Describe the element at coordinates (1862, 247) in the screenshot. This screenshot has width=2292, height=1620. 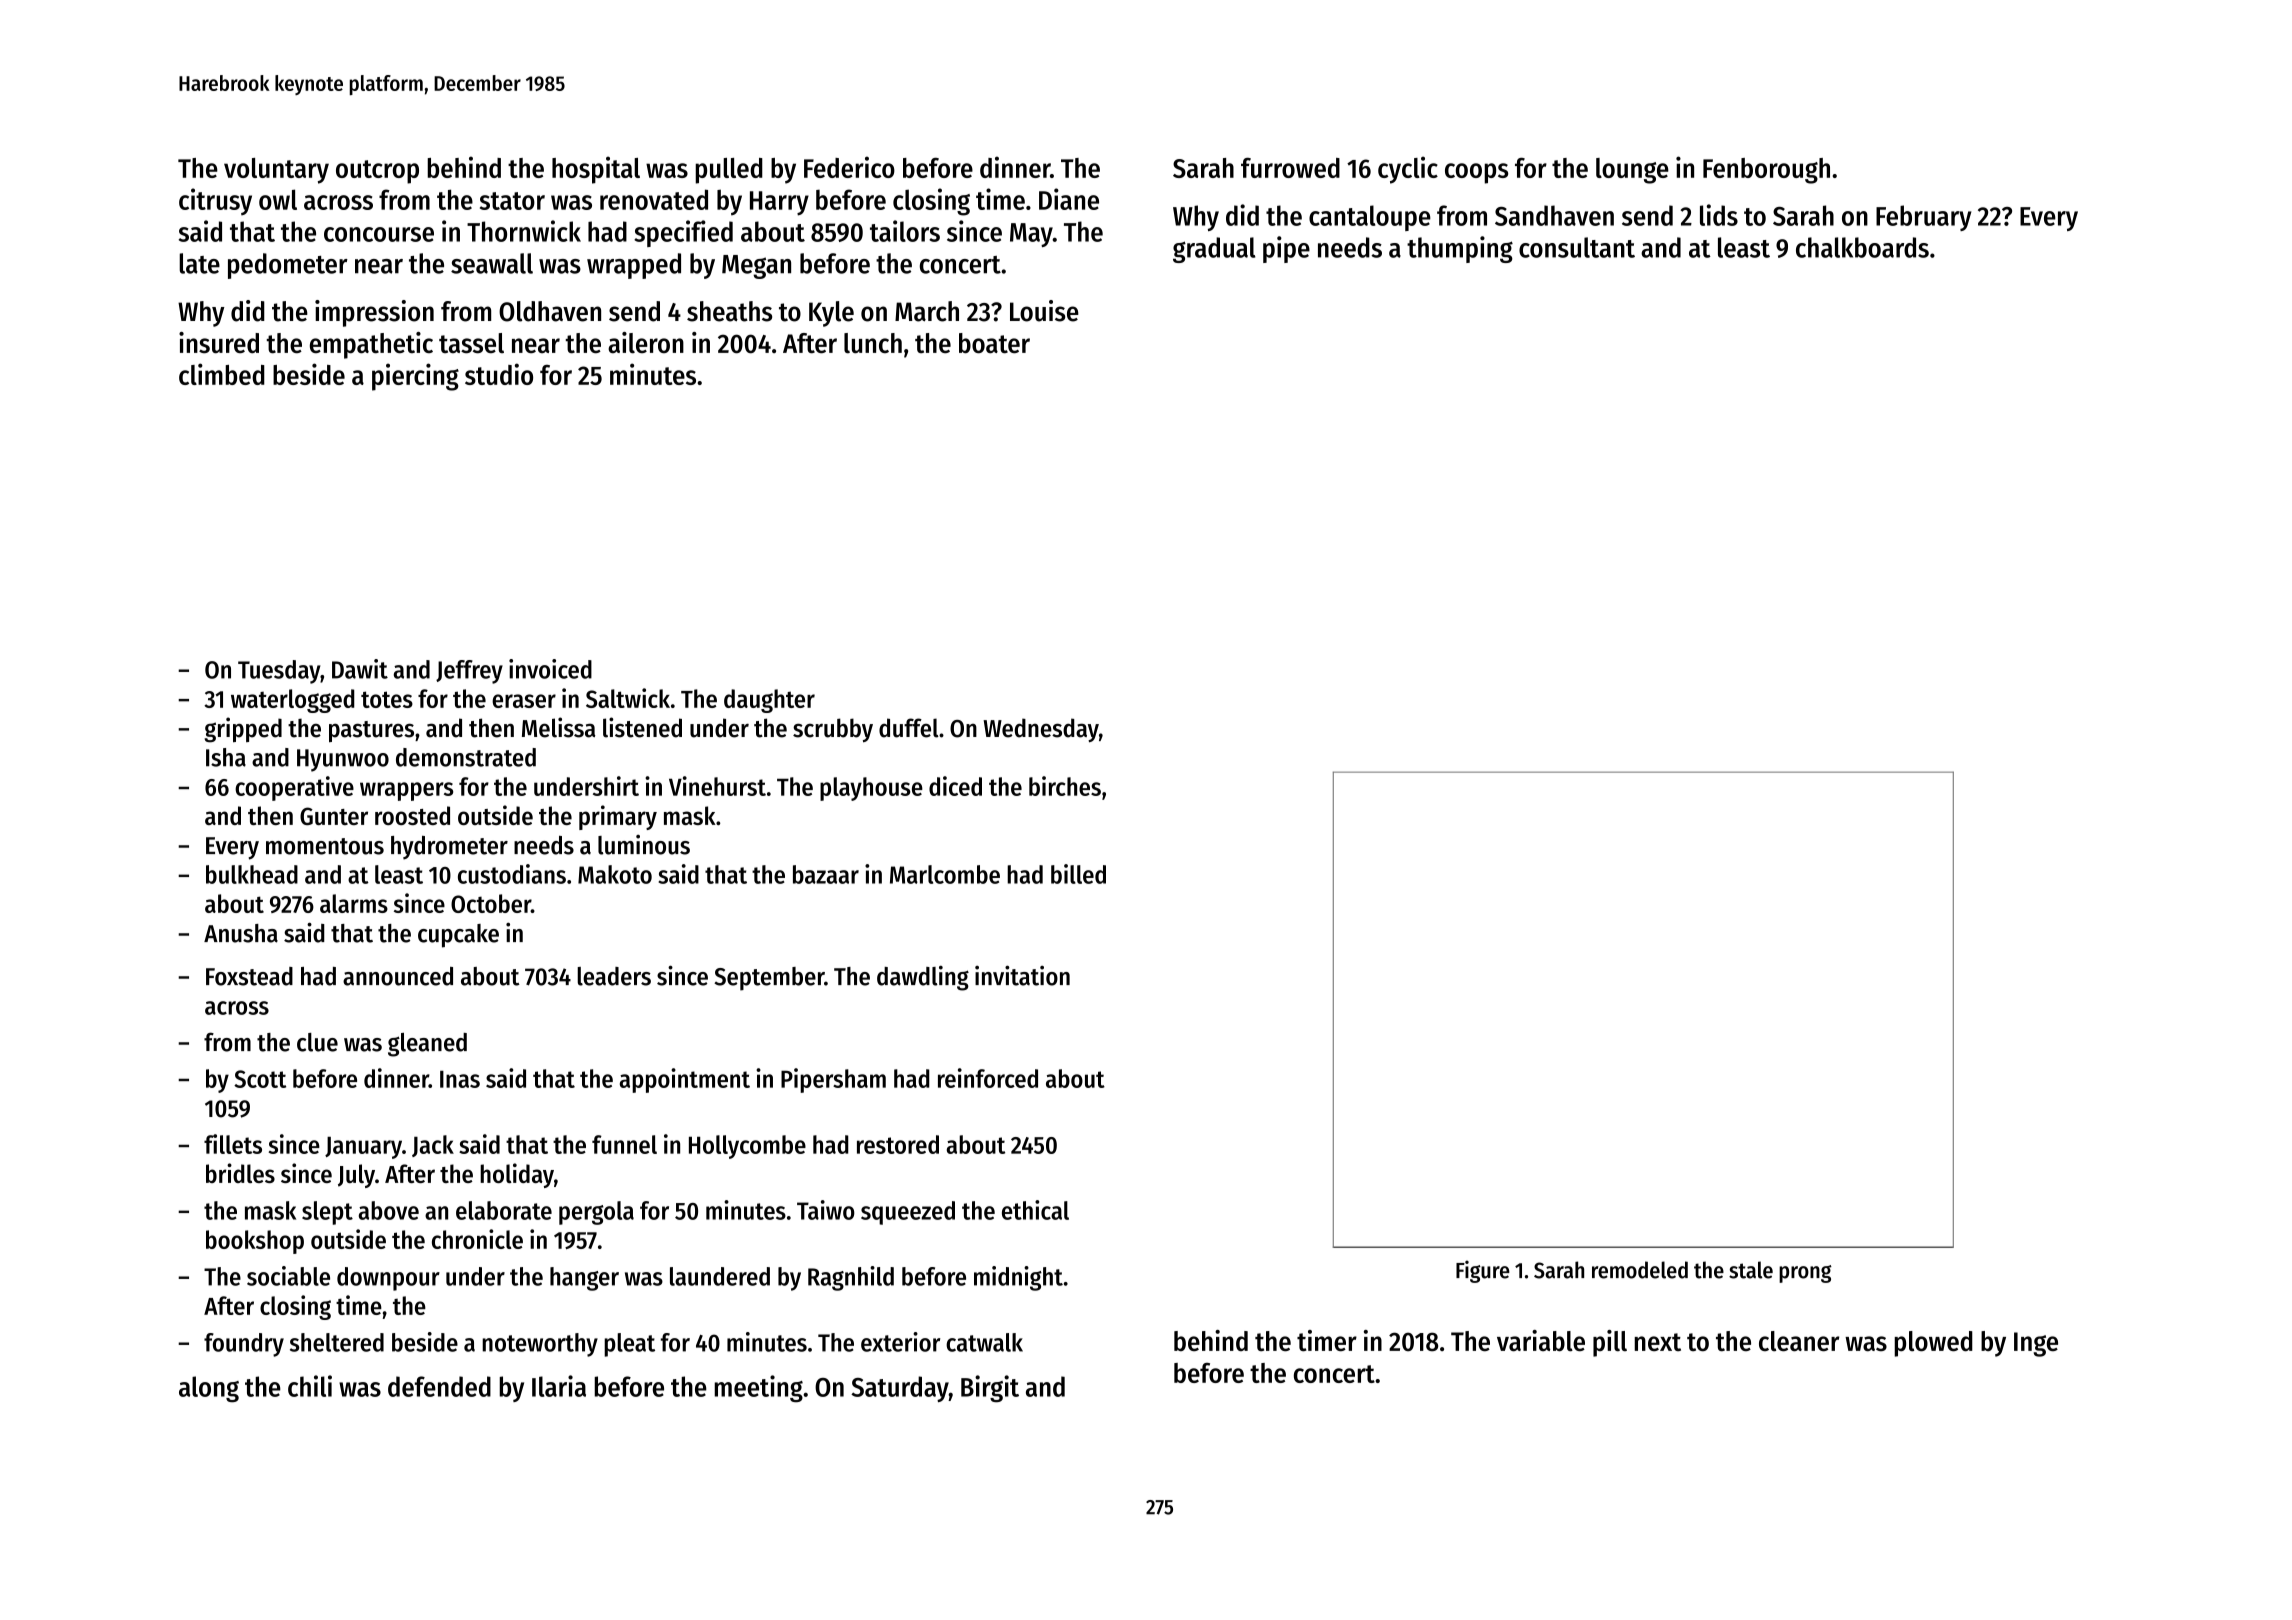
I see `chalkboards` at that location.
